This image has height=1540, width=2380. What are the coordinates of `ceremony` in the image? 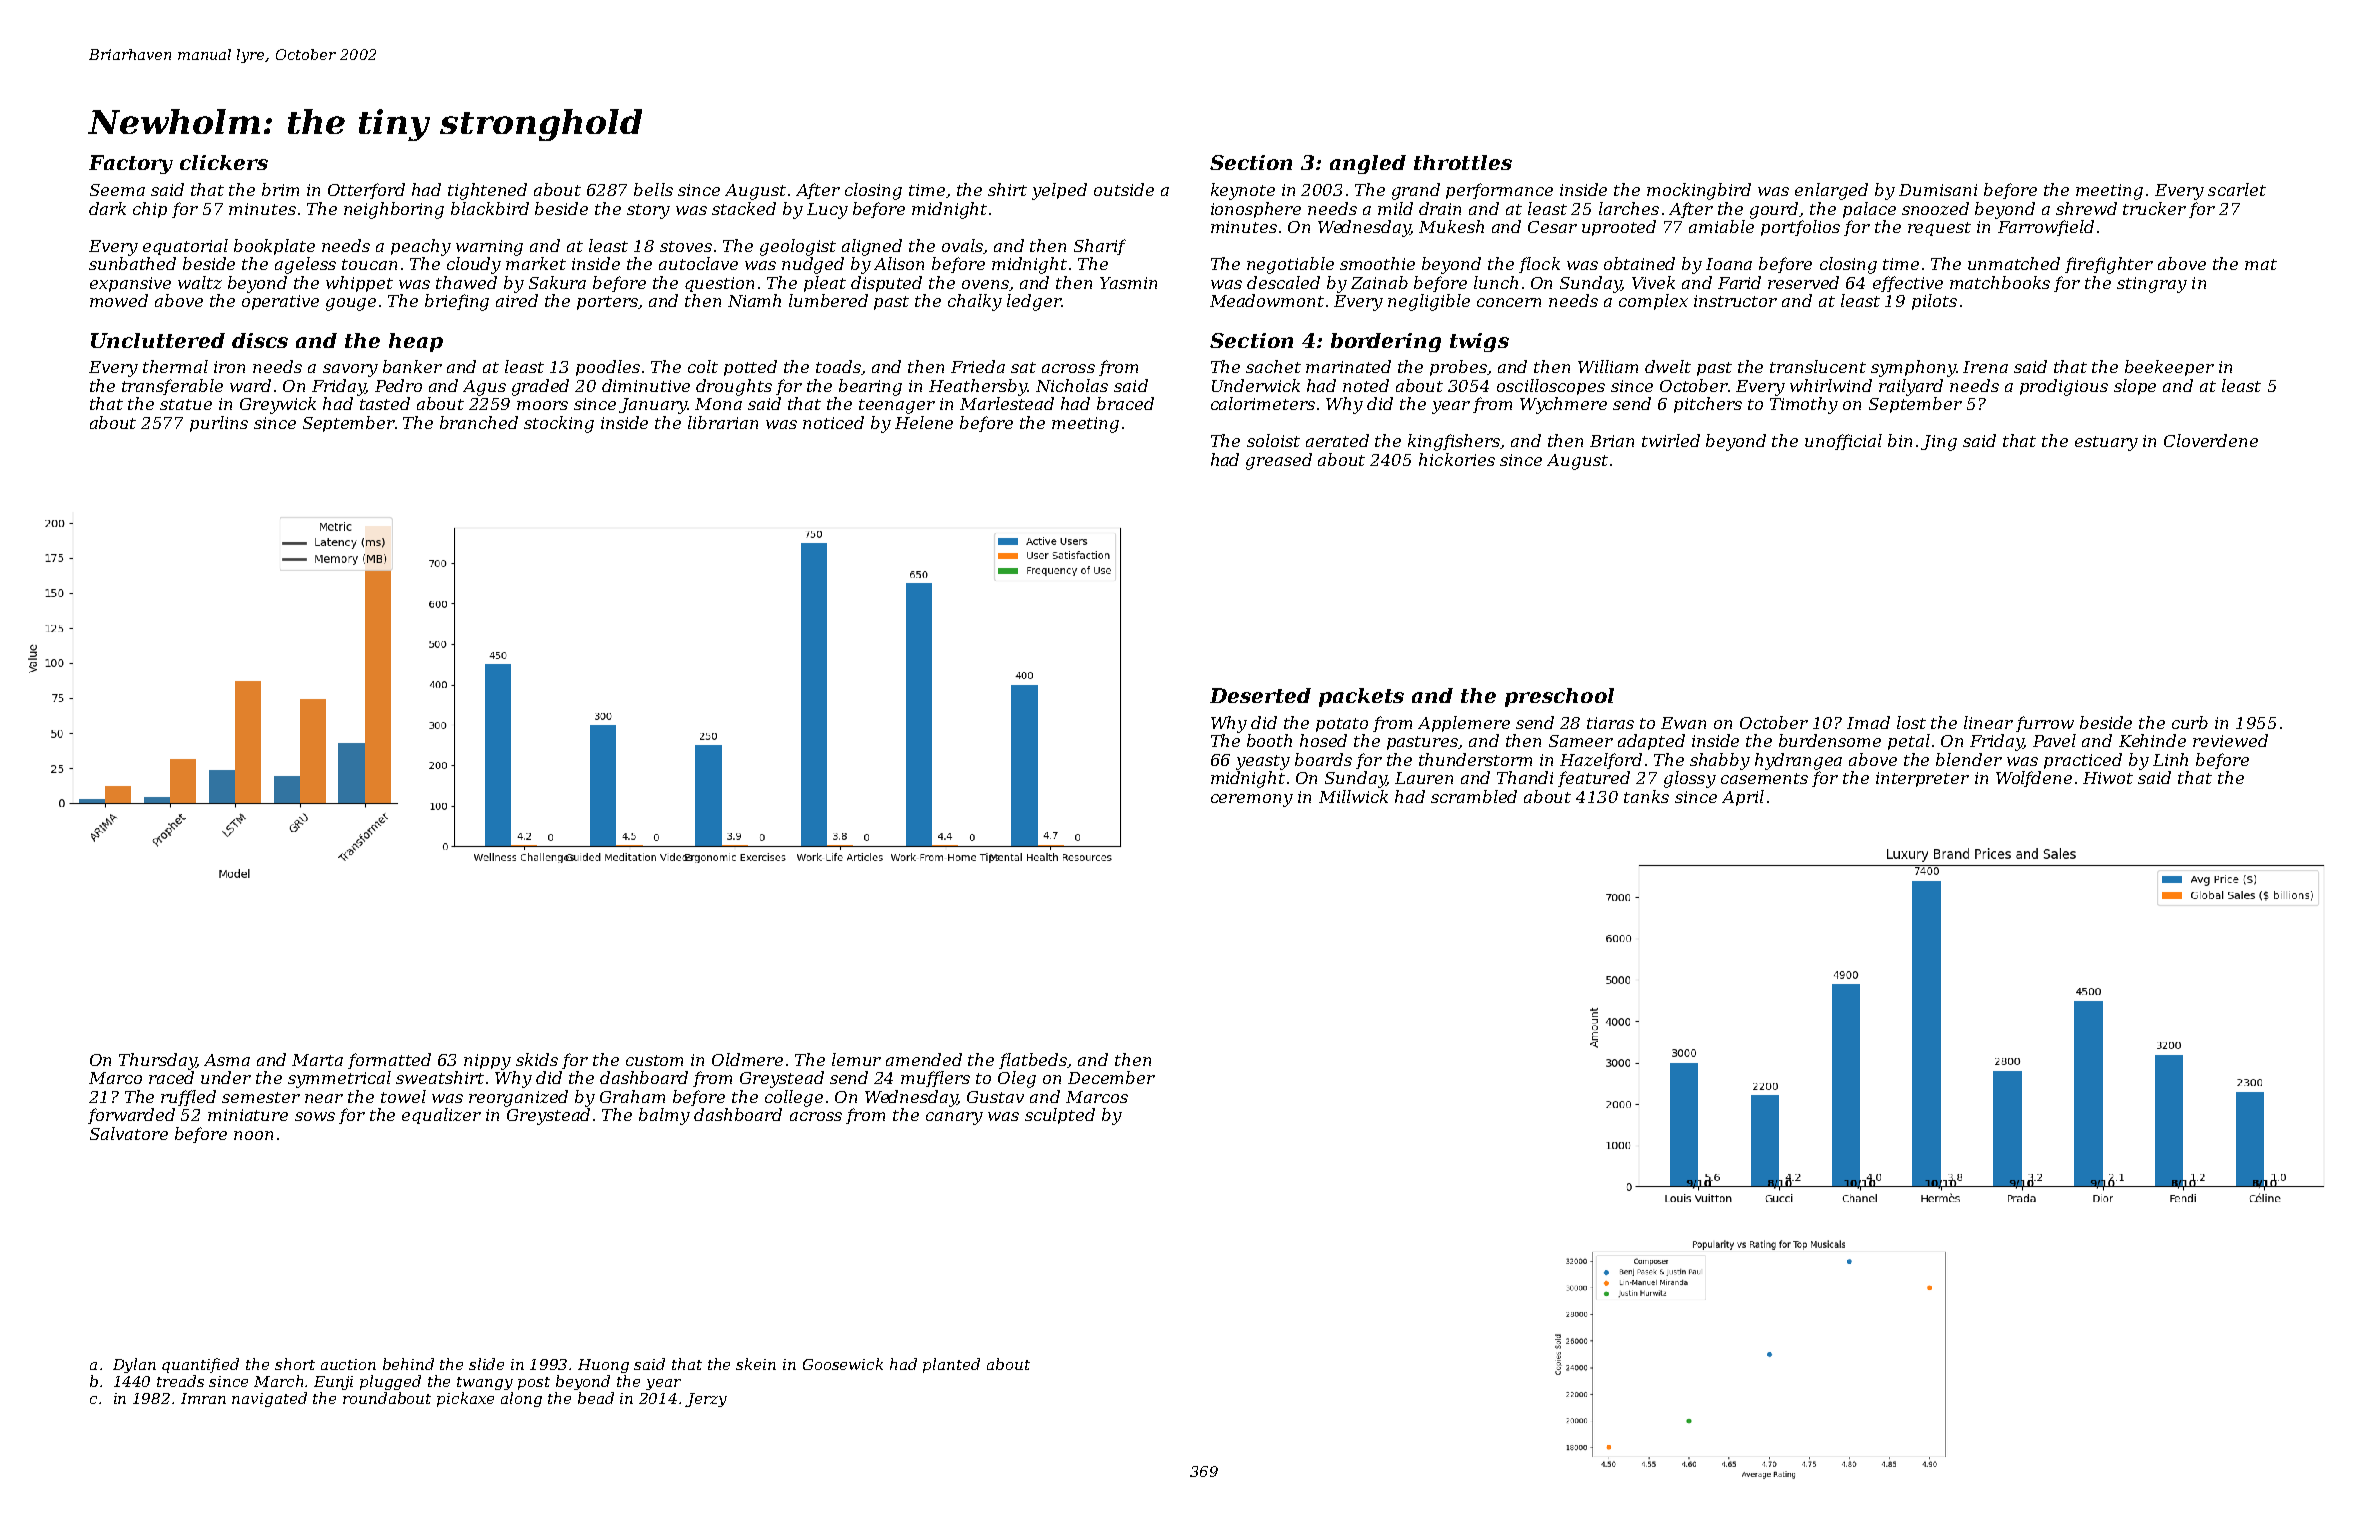 It's located at (1252, 800).
